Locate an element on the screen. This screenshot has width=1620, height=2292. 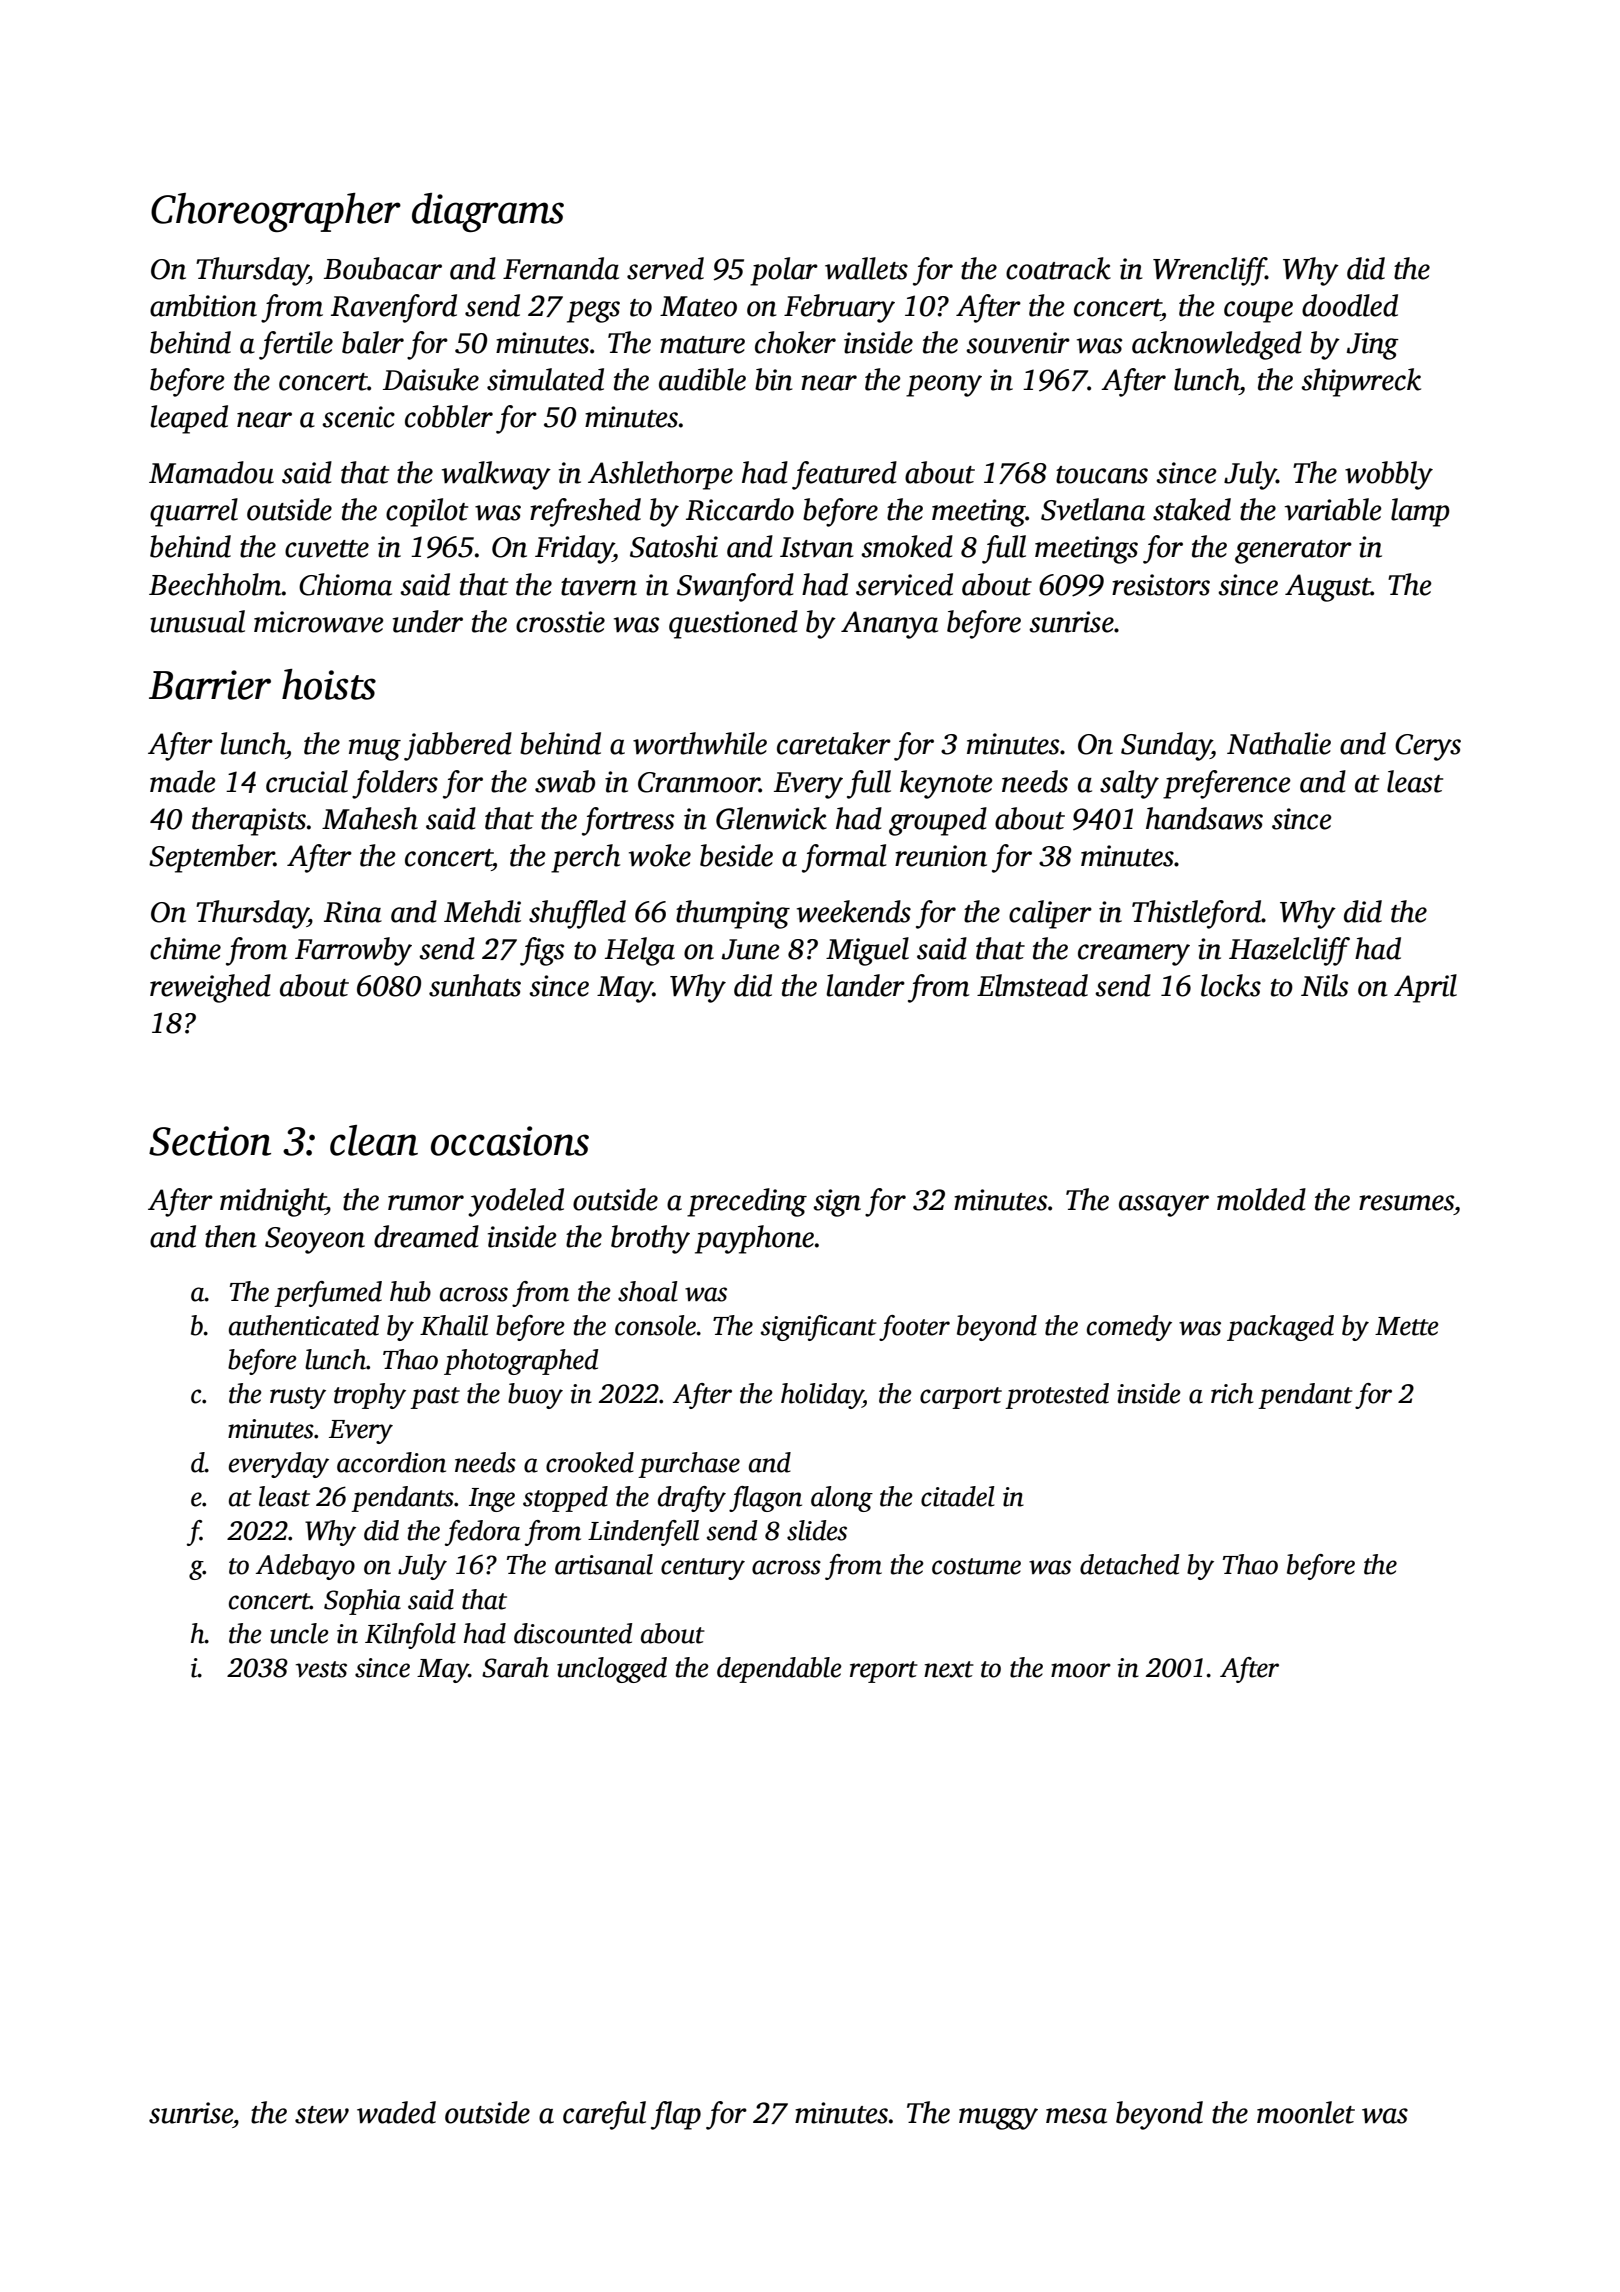
Ananya is located at coordinates (889, 625).
